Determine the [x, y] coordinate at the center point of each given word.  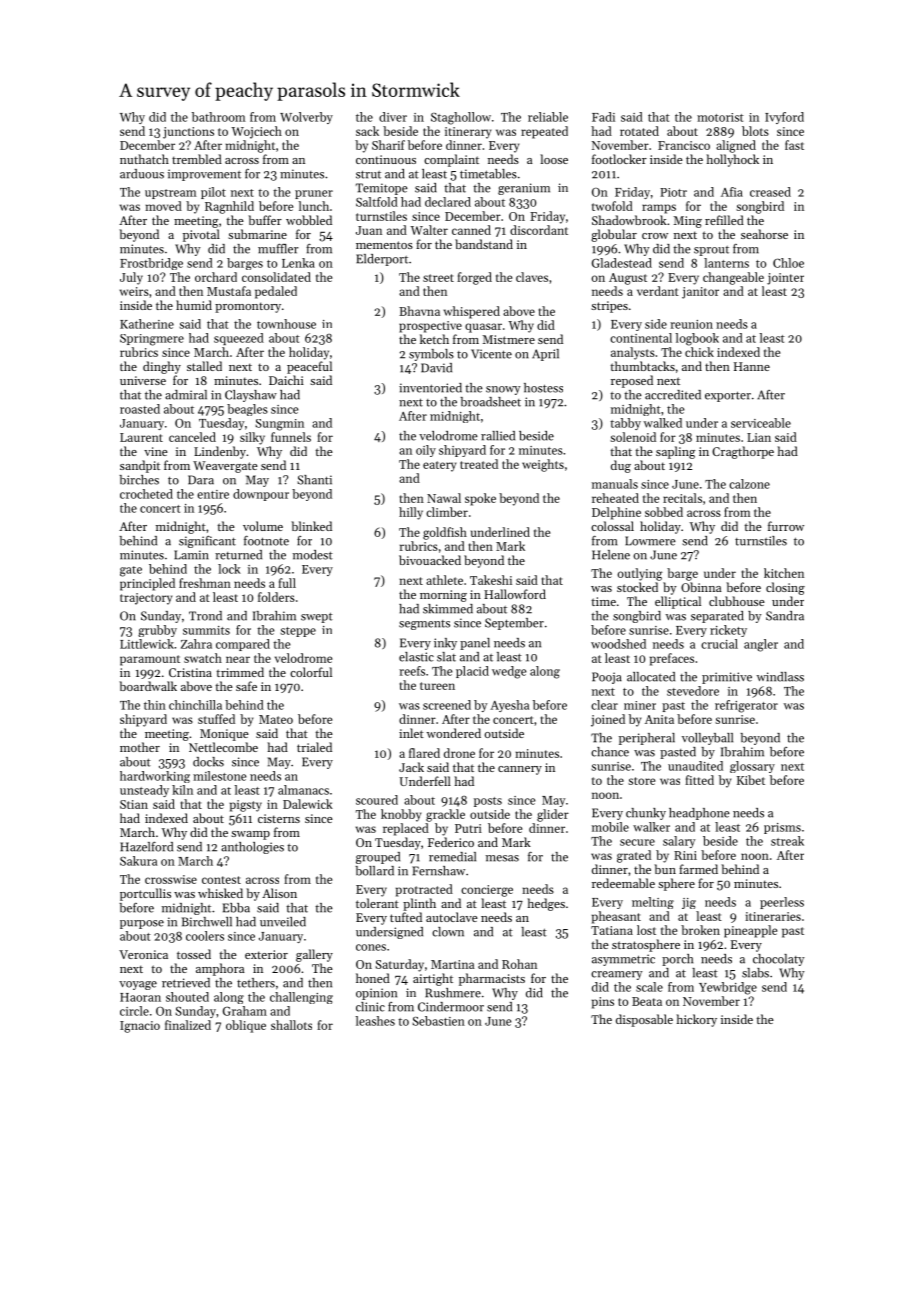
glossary [752, 767]
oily [426, 451]
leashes [375, 1021]
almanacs [303, 790]
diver [393, 117]
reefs [412, 671]
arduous [142, 174]
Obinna [701, 587]
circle [134, 1011]
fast [794, 145]
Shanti [314, 480]
